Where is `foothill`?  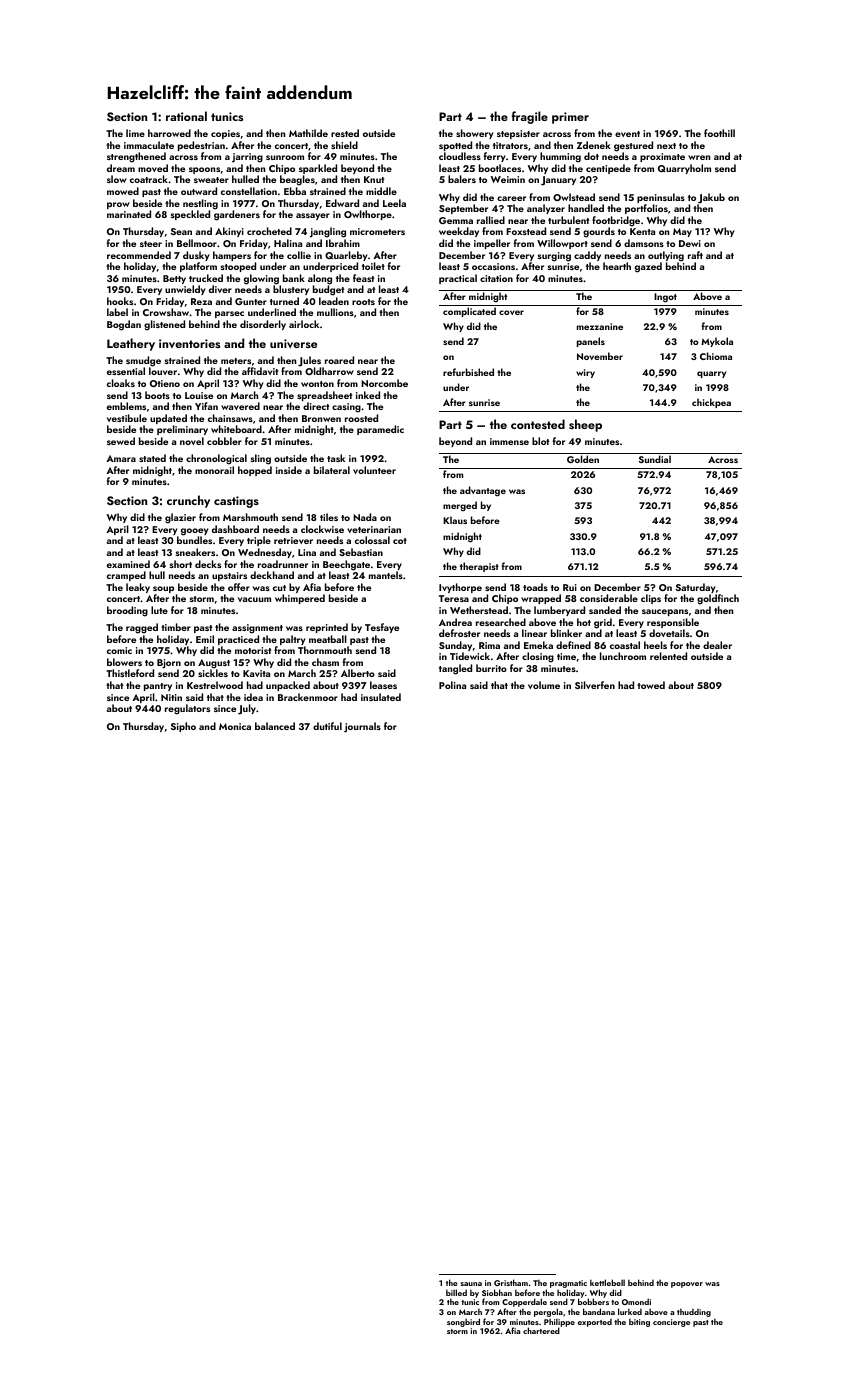 foothill is located at coordinates (719, 133).
